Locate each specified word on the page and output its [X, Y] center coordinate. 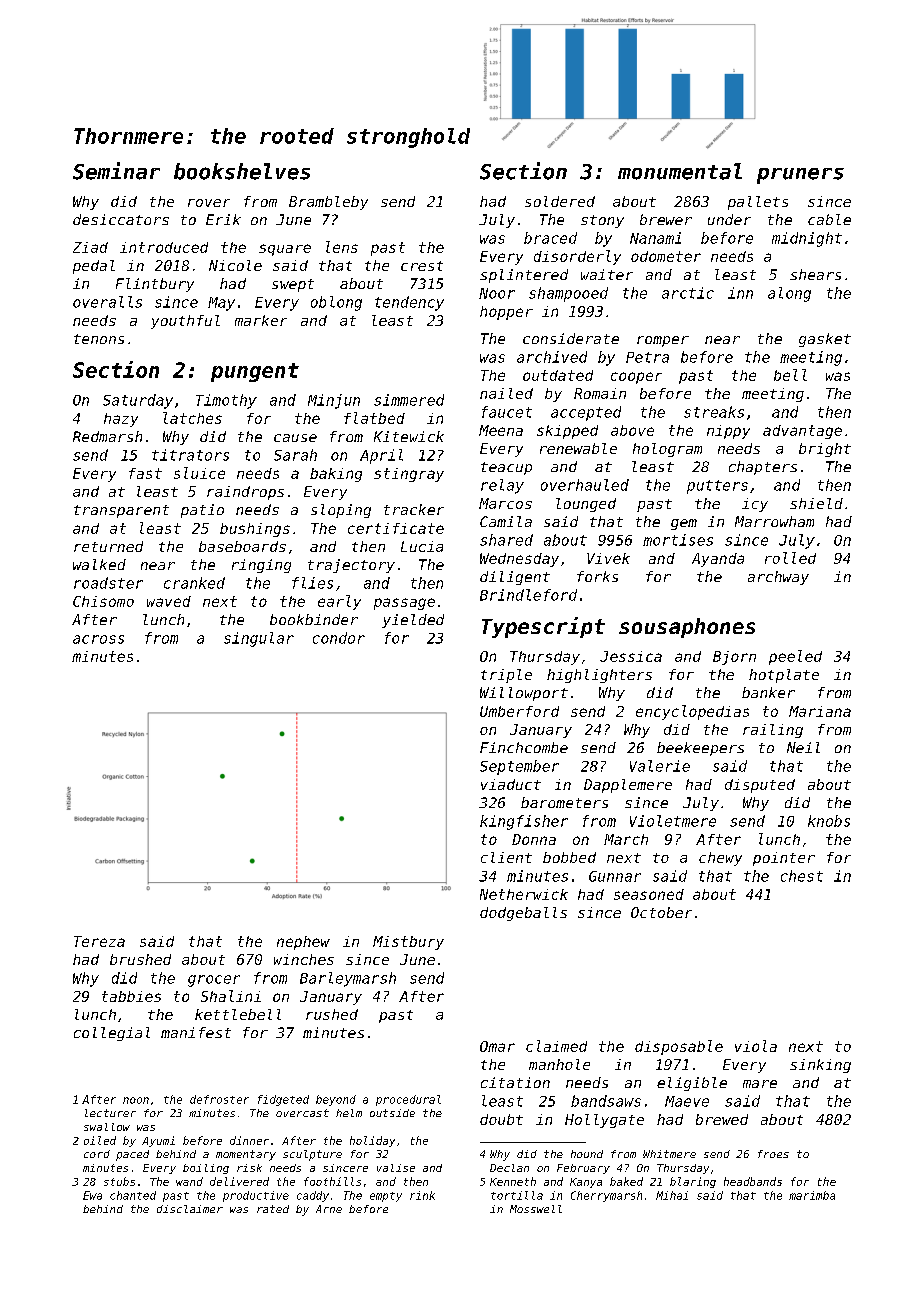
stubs [119, 1181]
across [98, 639]
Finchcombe [524, 747]
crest [422, 266]
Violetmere [673, 821]
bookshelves [242, 171]
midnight [807, 239]
